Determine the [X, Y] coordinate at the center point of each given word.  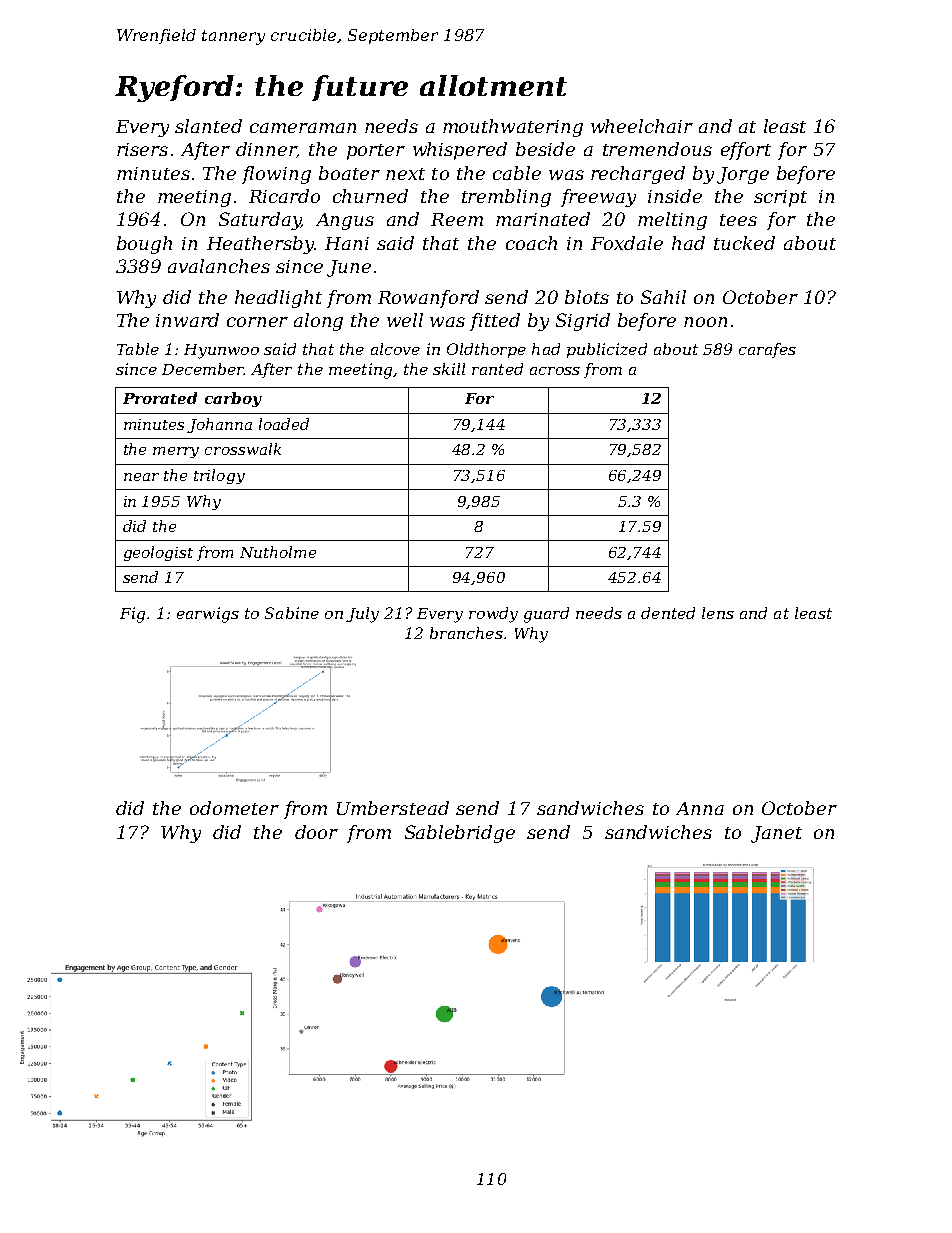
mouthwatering [513, 128]
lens [718, 613]
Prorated [160, 398]
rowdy [493, 615]
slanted [208, 126]
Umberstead [393, 808]
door [316, 832]
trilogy [219, 476]
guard [546, 615]
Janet [776, 834]
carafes [767, 350]
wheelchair [642, 126]
